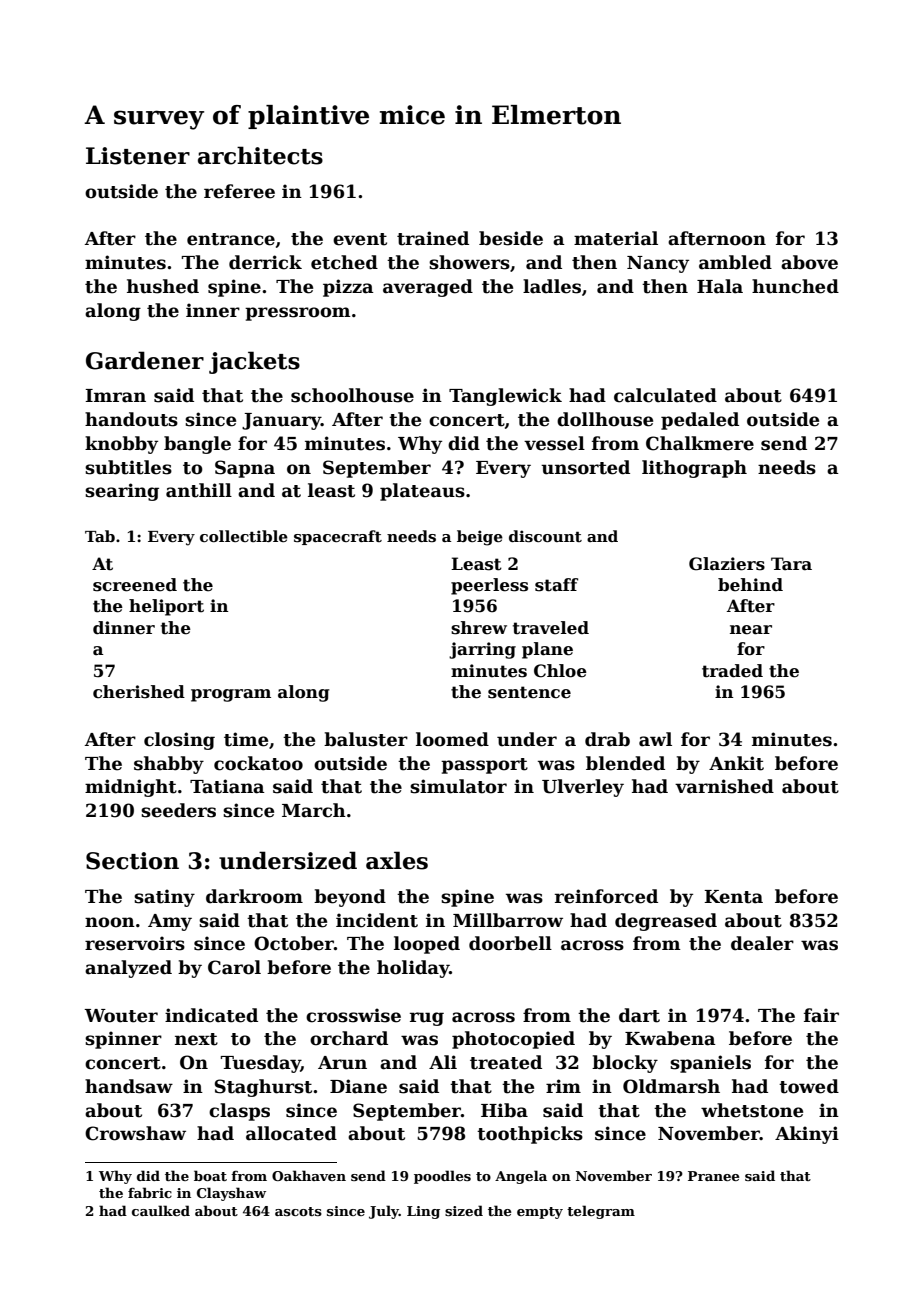  What do you see at coordinates (163, 286) in the page?
I see `hushed` at bounding box center [163, 286].
